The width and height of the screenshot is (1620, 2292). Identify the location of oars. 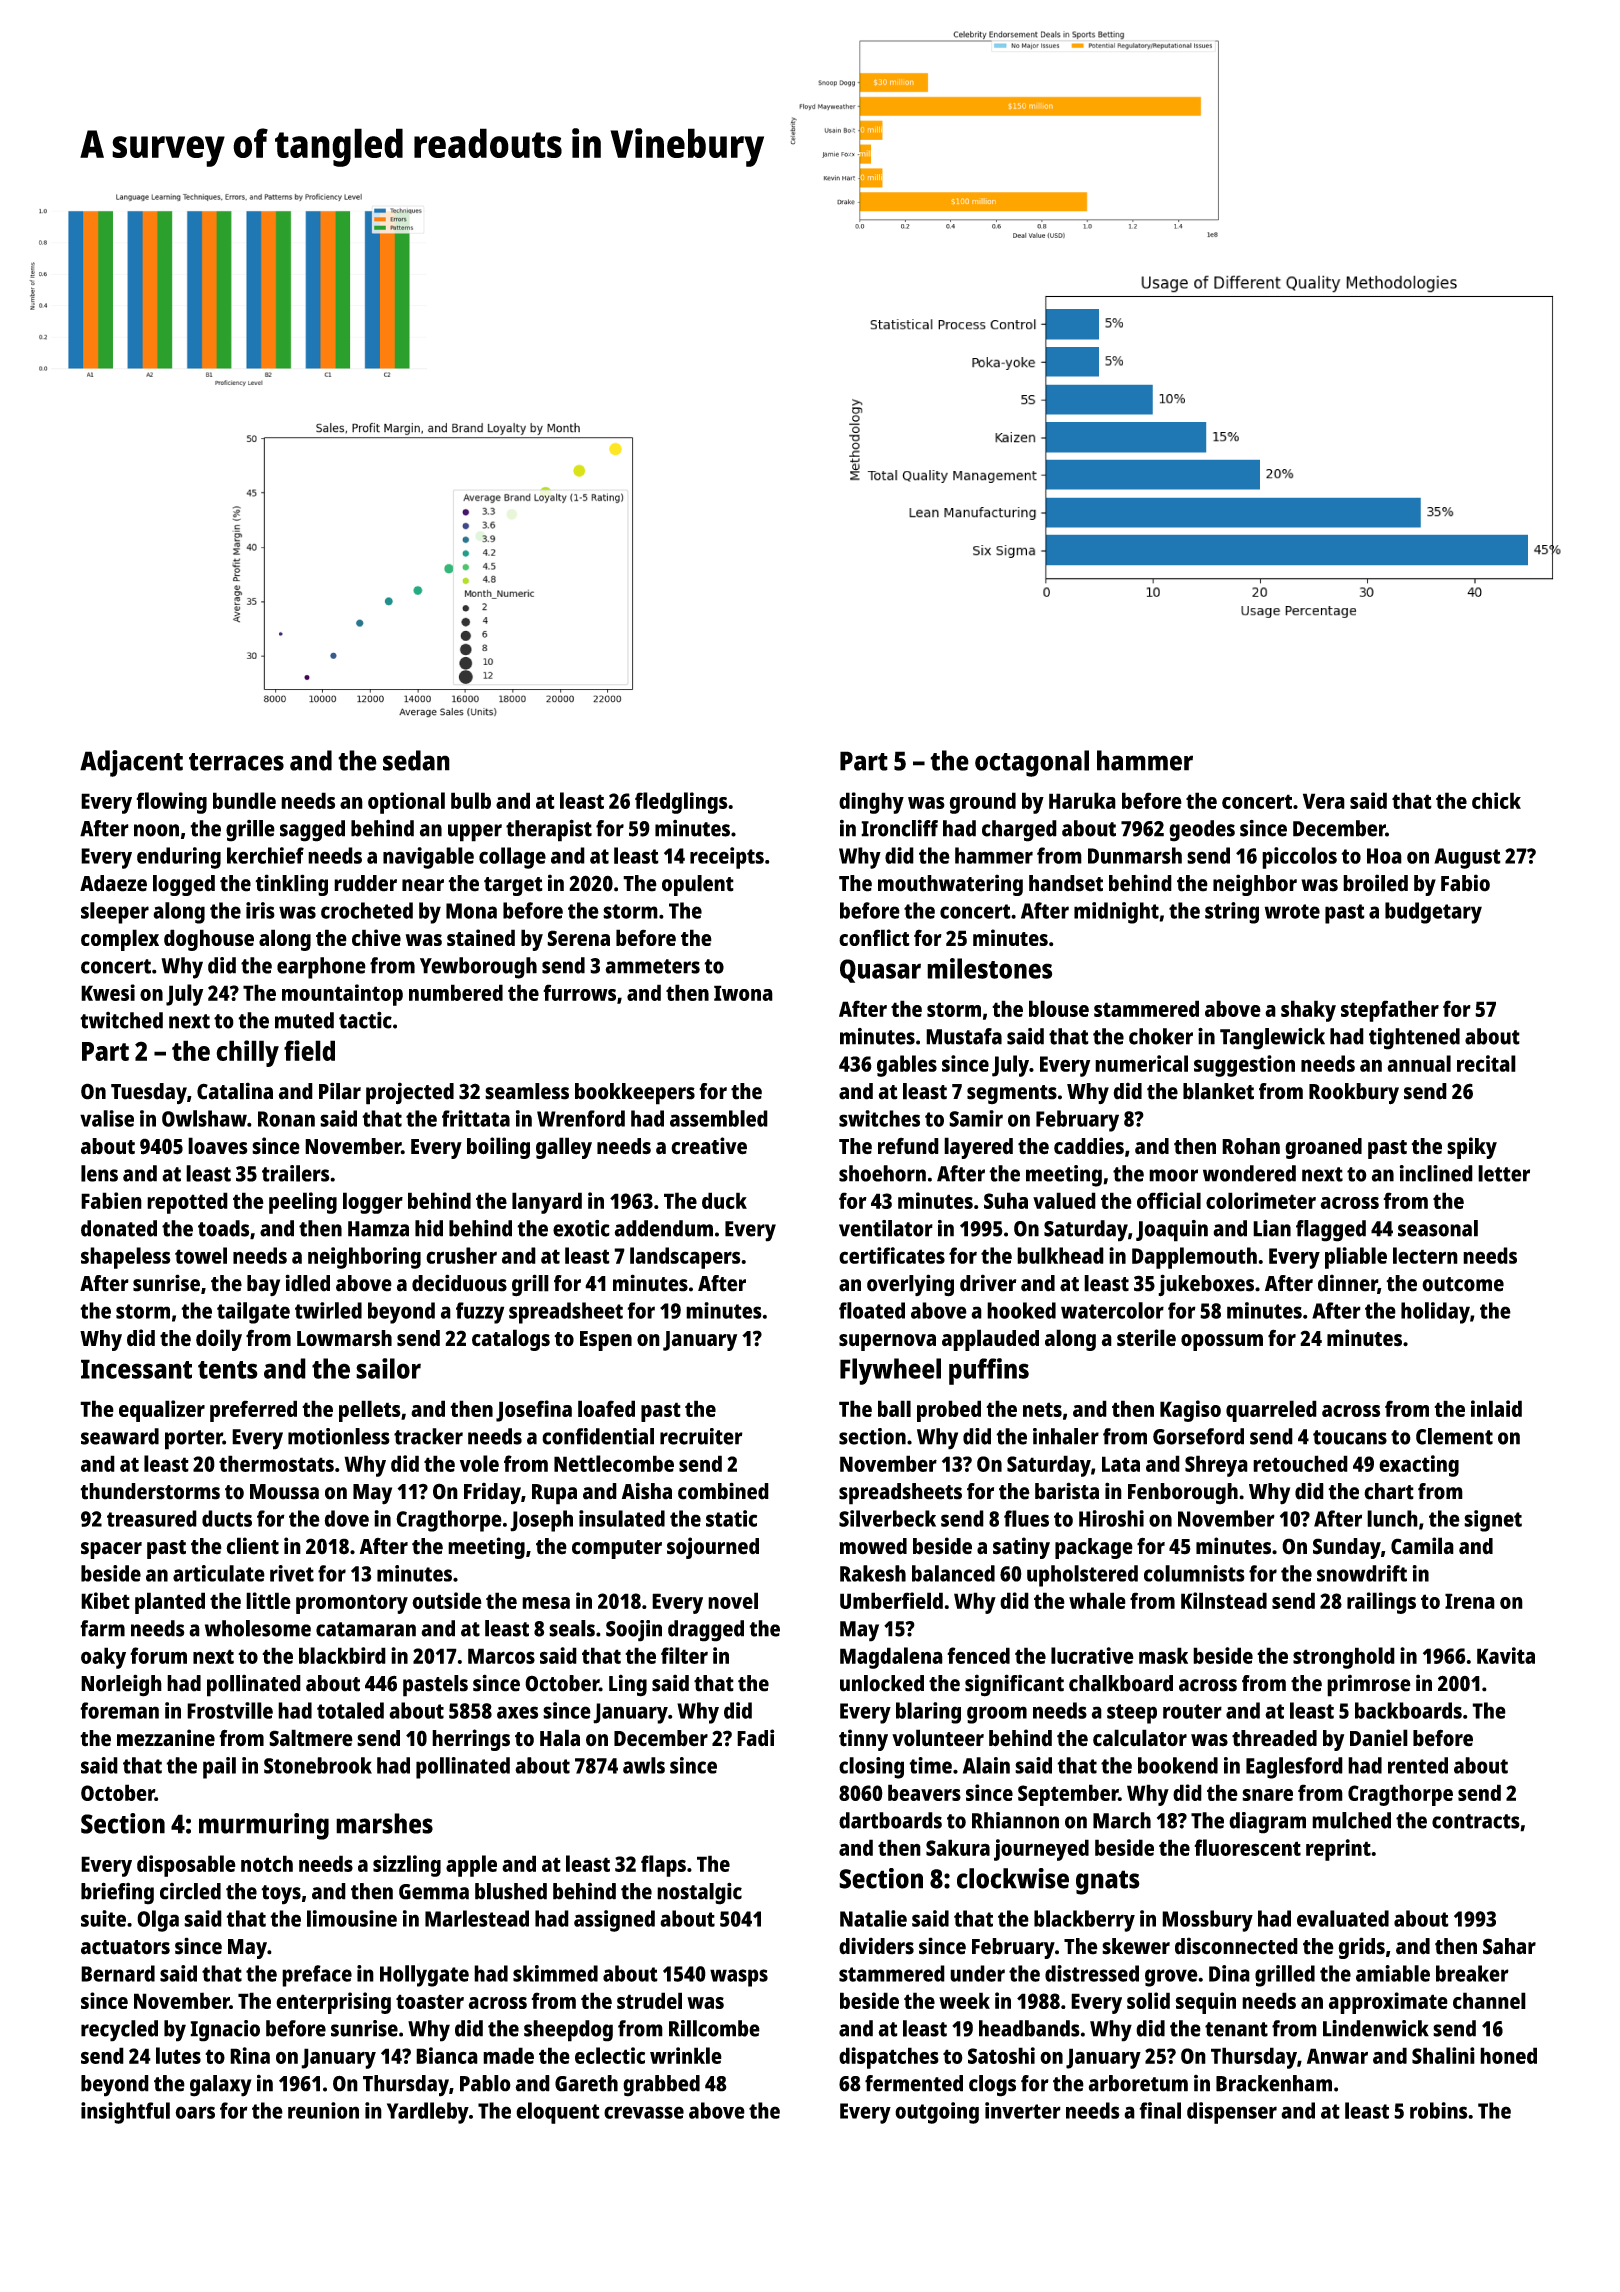
(195, 2112).
